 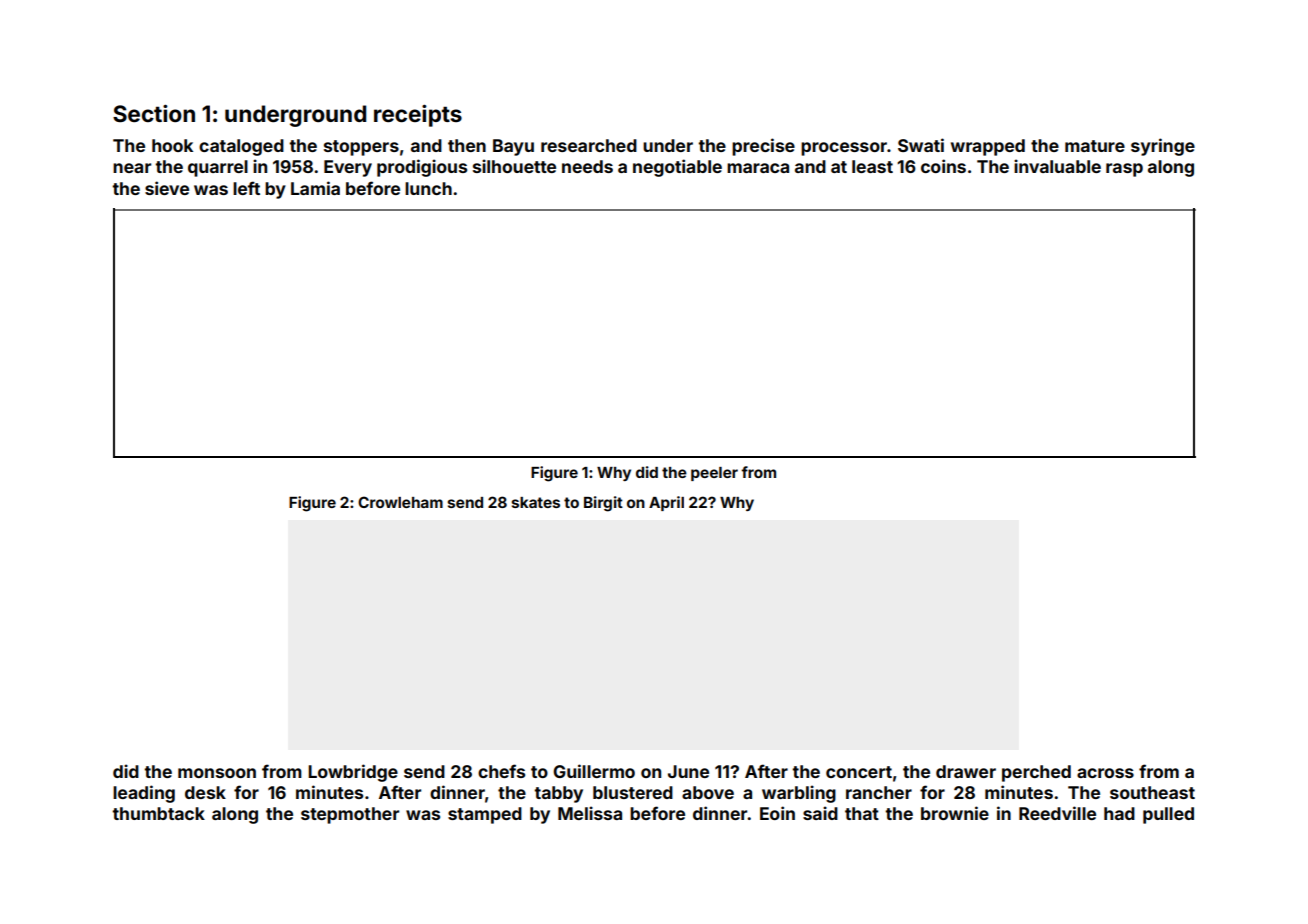 What do you see at coordinates (603, 504) in the document?
I see `Birgit` at bounding box center [603, 504].
